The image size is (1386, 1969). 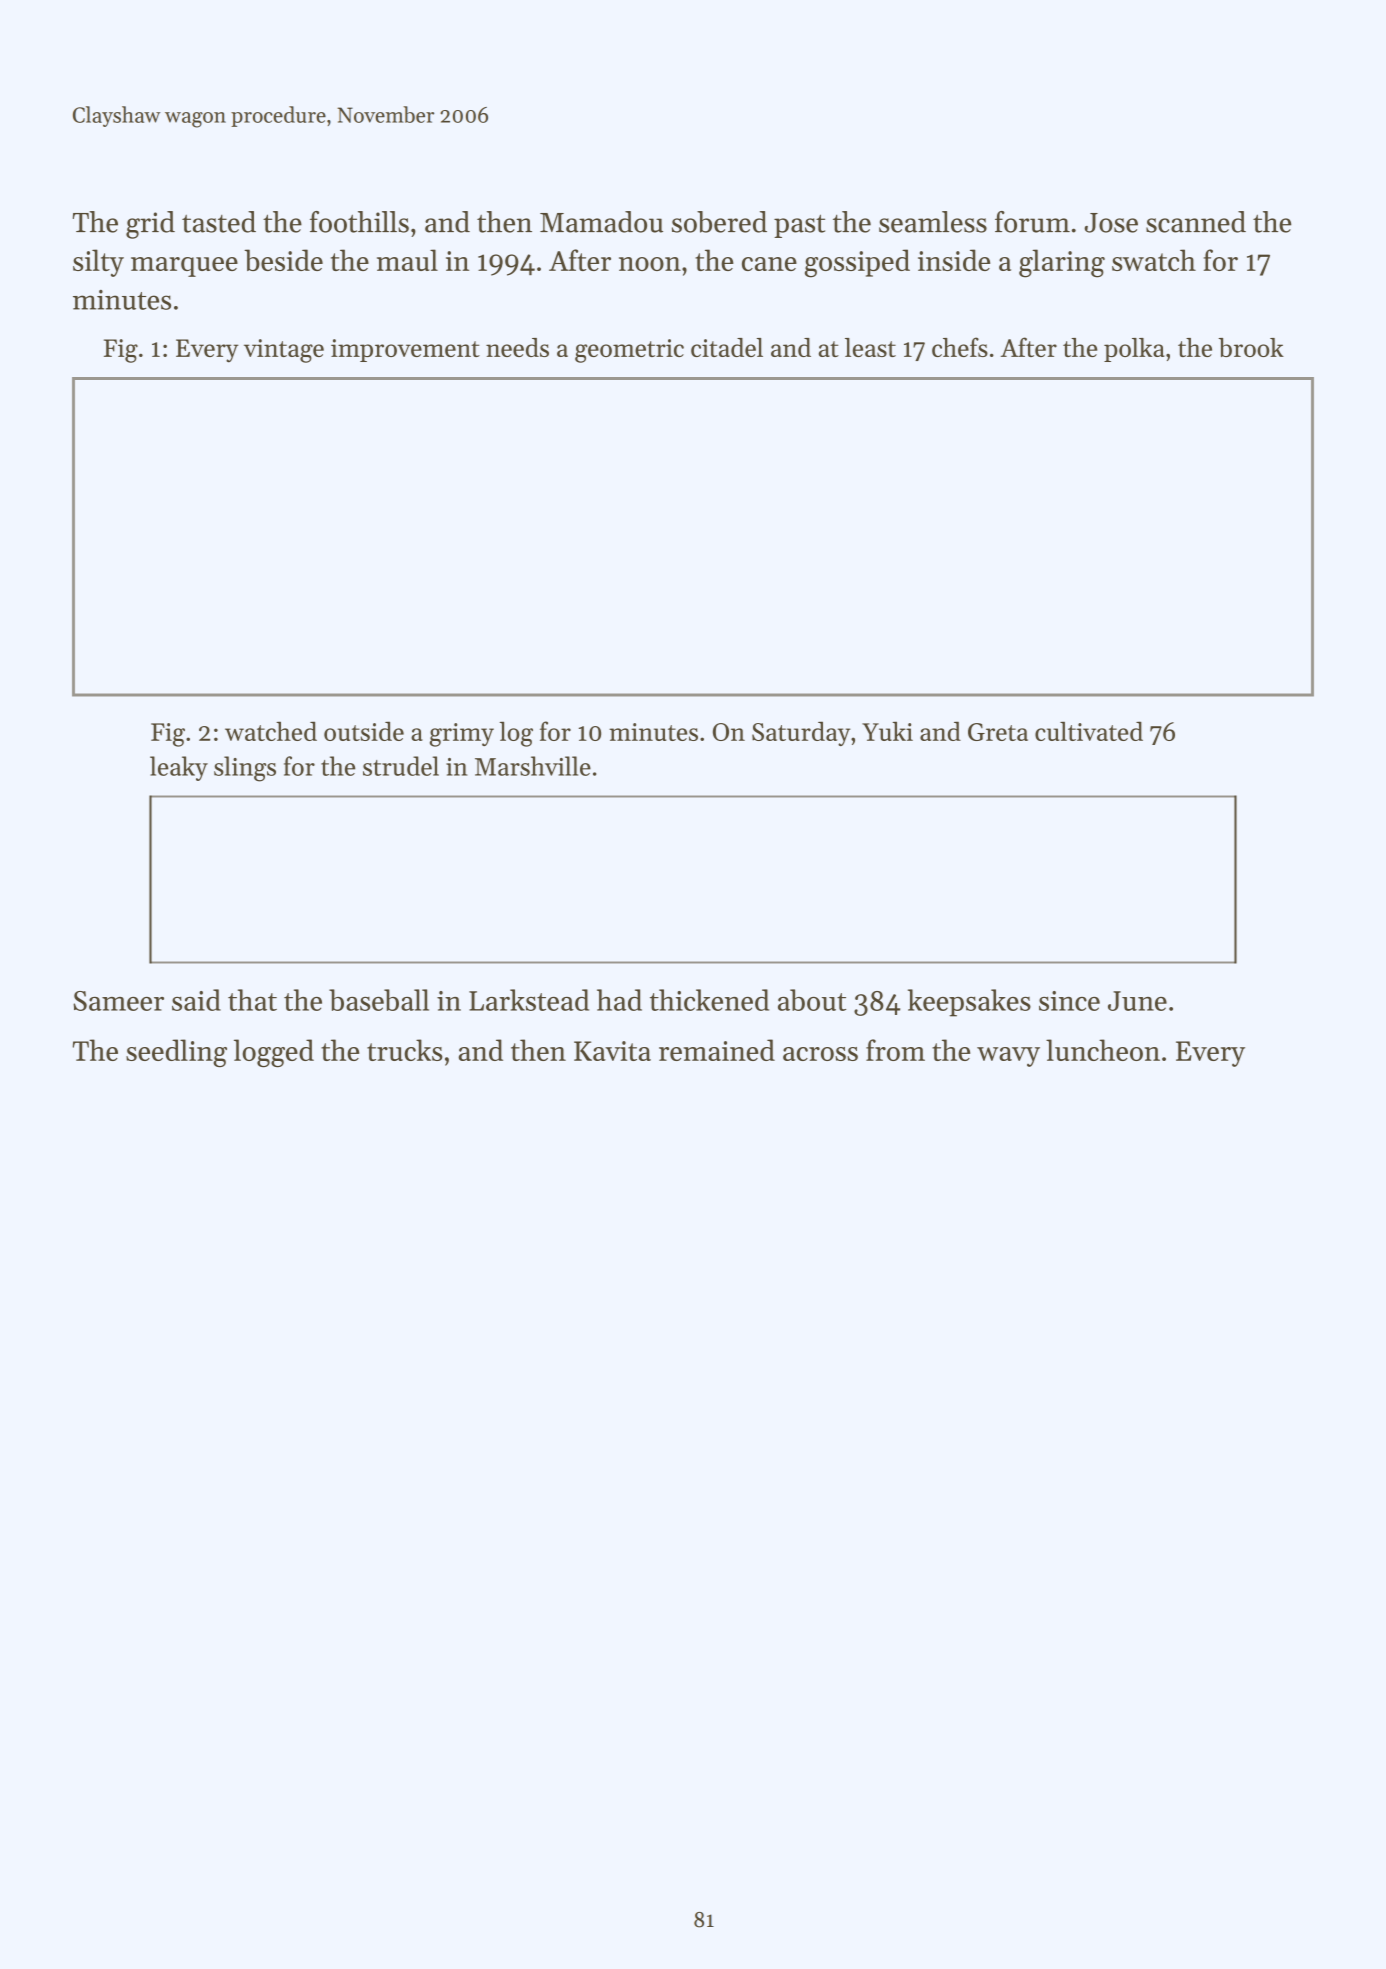 I want to click on cultivated, so click(x=1089, y=731).
